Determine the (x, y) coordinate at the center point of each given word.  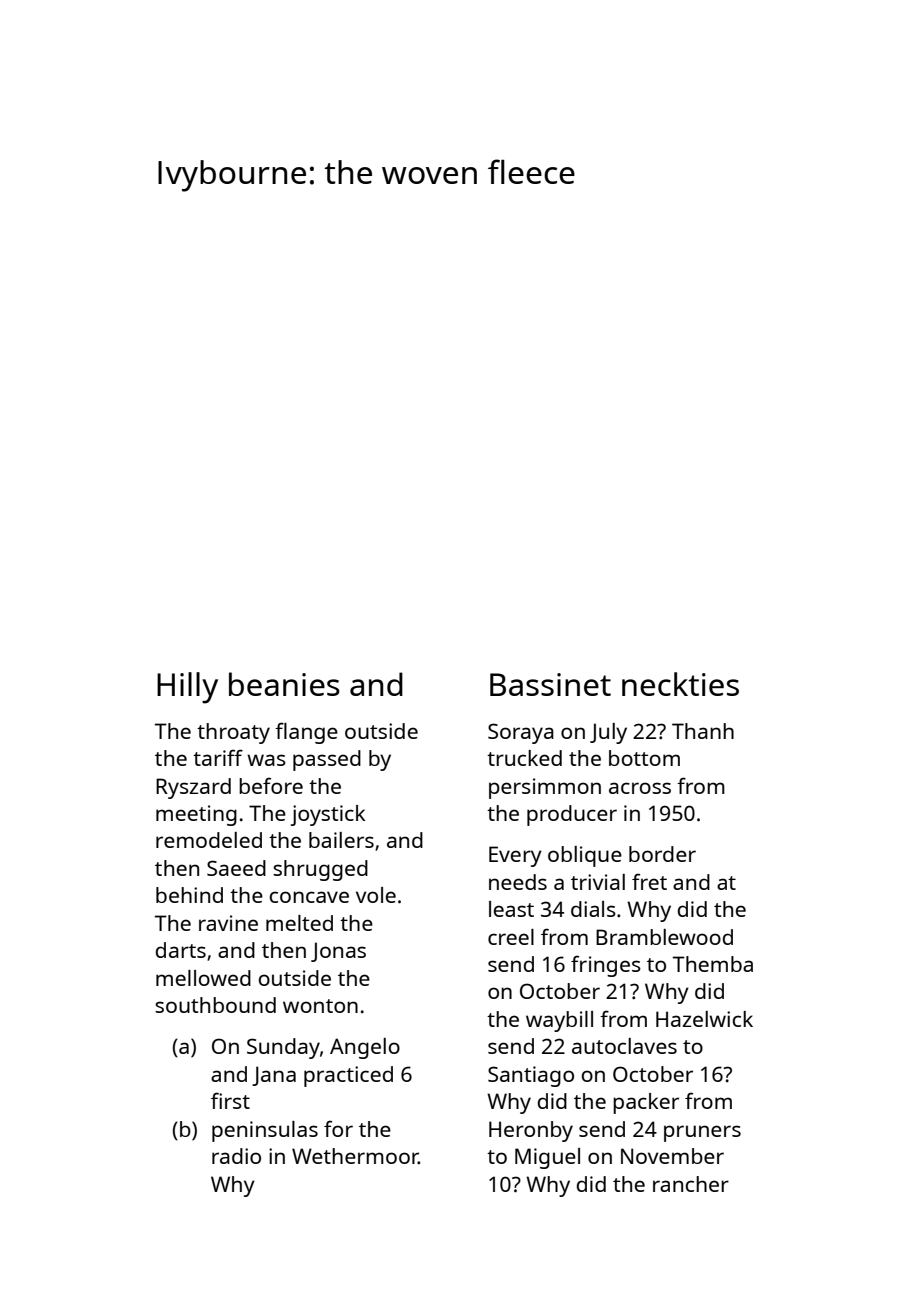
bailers (341, 840)
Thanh (703, 731)
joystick (328, 815)
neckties (680, 684)
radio (236, 1156)
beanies (284, 684)
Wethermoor (355, 1156)
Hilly (187, 688)
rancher (691, 1184)
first (230, 1100)
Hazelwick (704, 1019)
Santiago (531, 1076)
